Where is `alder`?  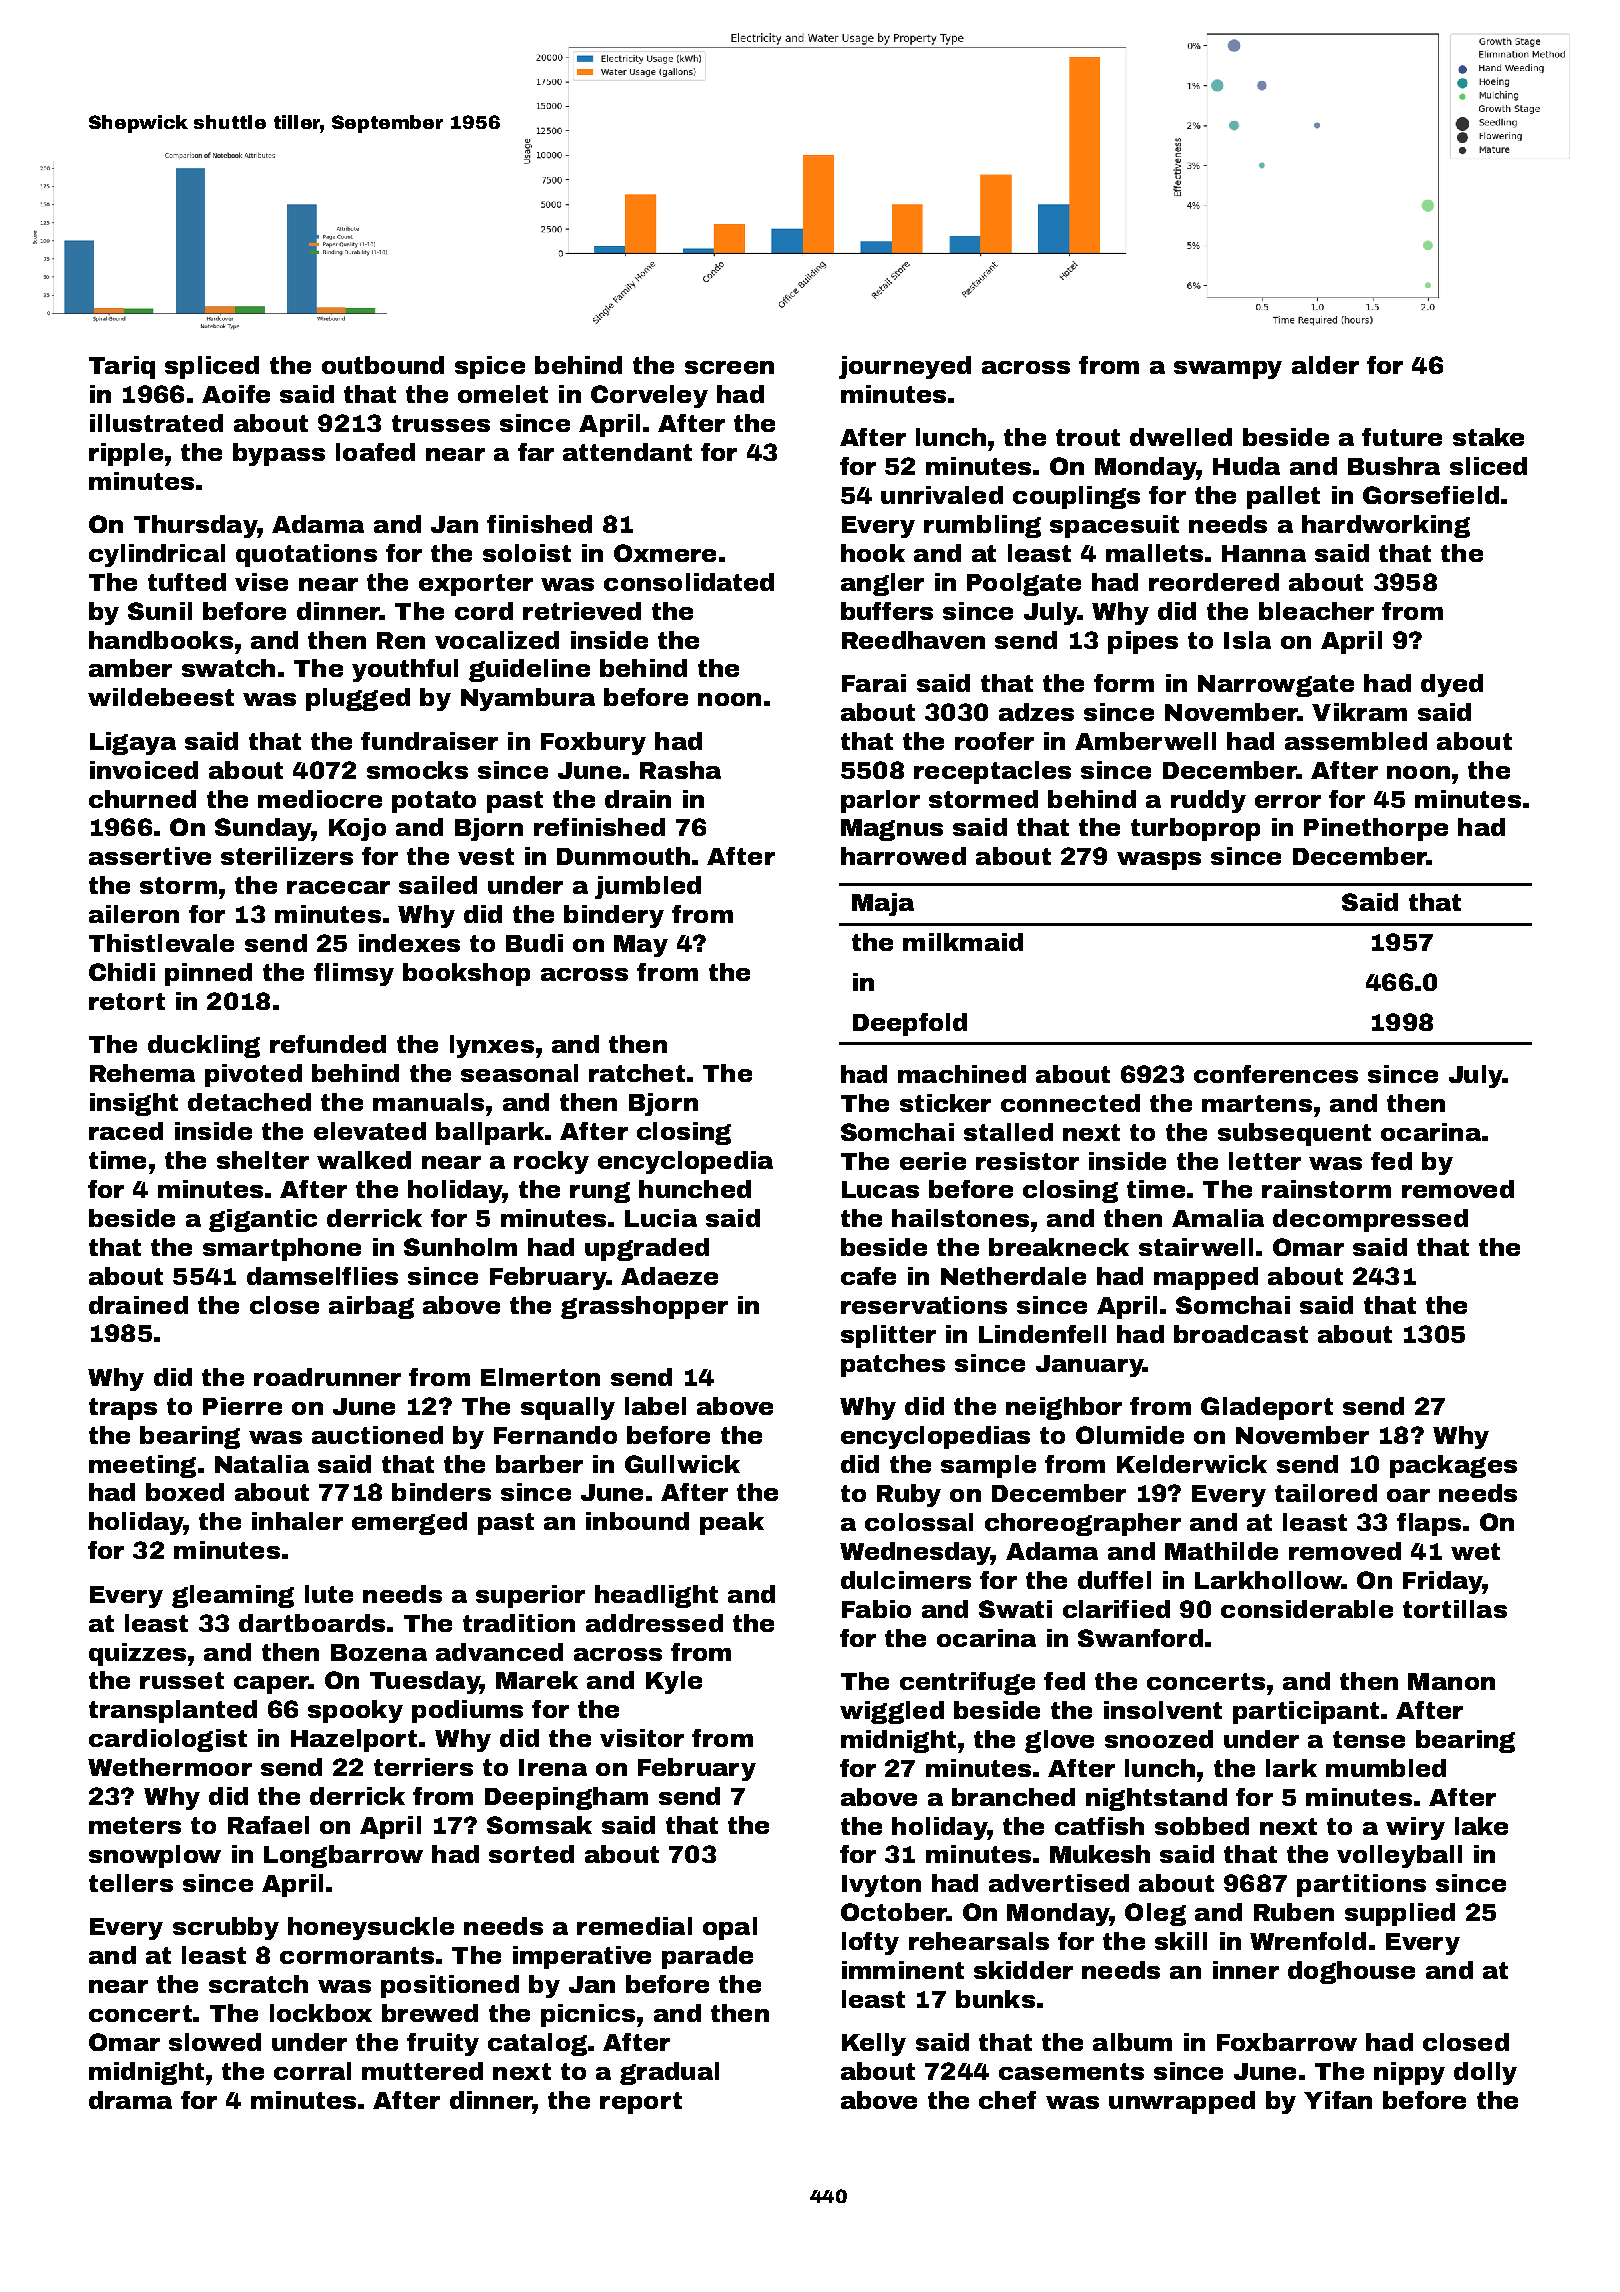
alder is located at coordinates (1325, 365).
